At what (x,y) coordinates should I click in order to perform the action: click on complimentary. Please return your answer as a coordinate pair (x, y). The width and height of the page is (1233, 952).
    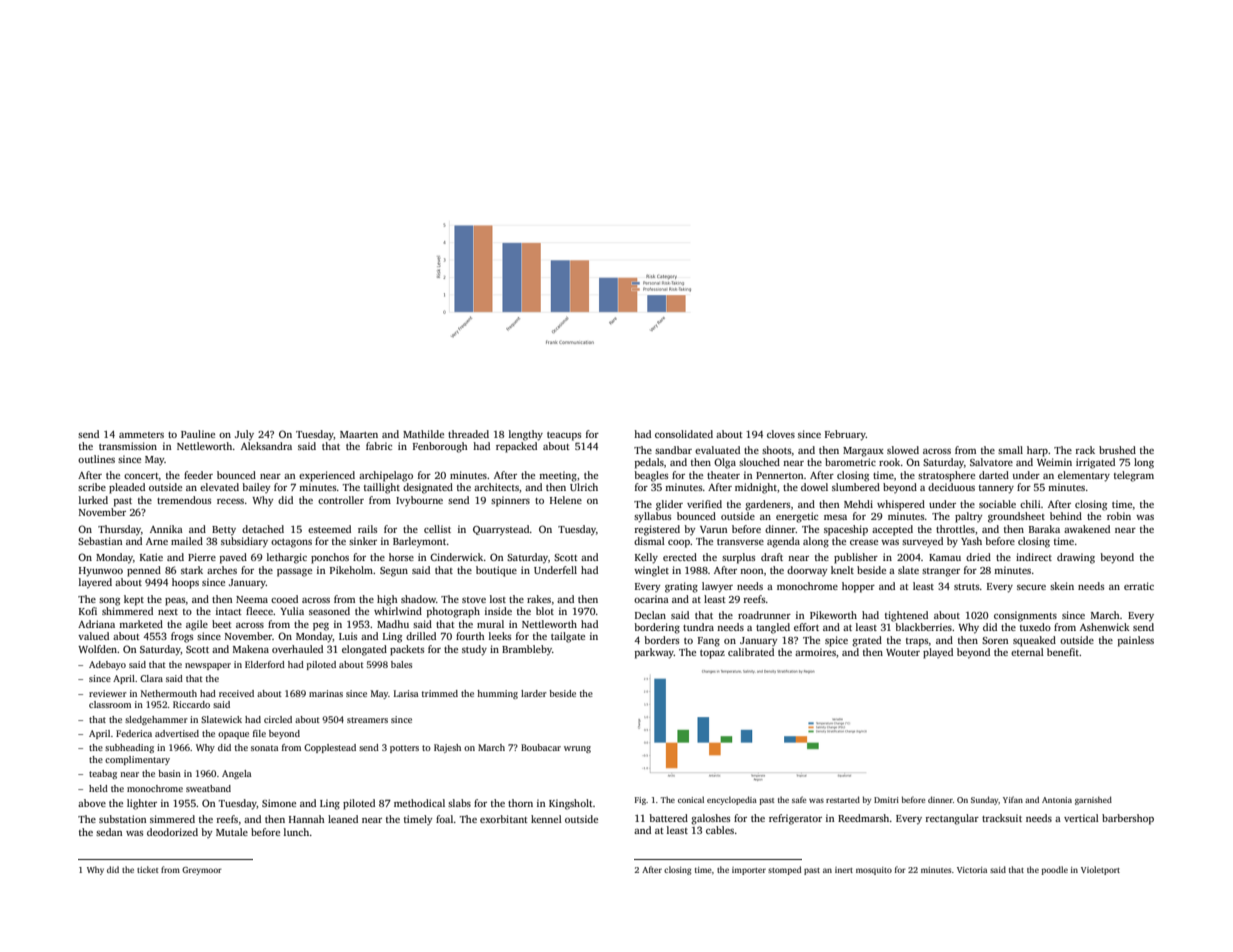
    Looking at the image, I should click on (137, 760).
